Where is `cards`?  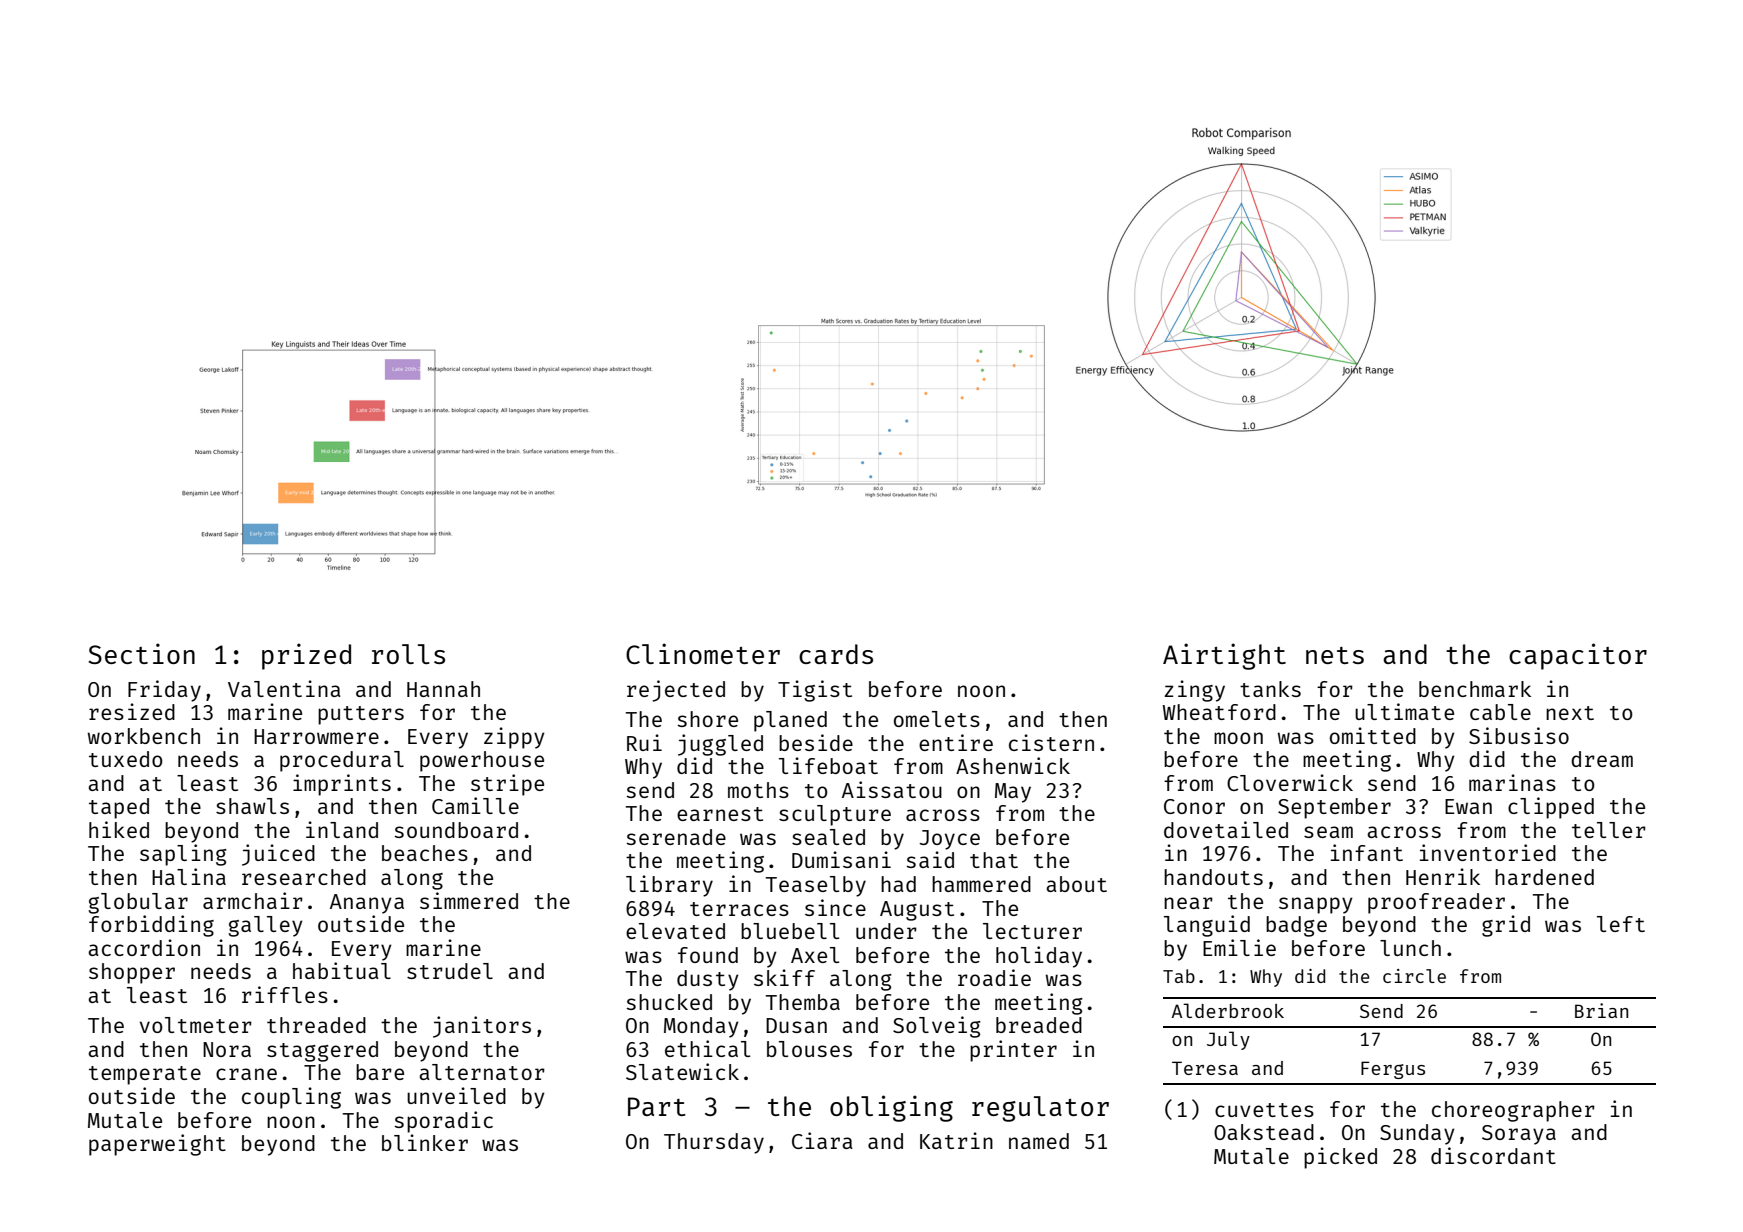
cards is located at coordinates (836, 654).
